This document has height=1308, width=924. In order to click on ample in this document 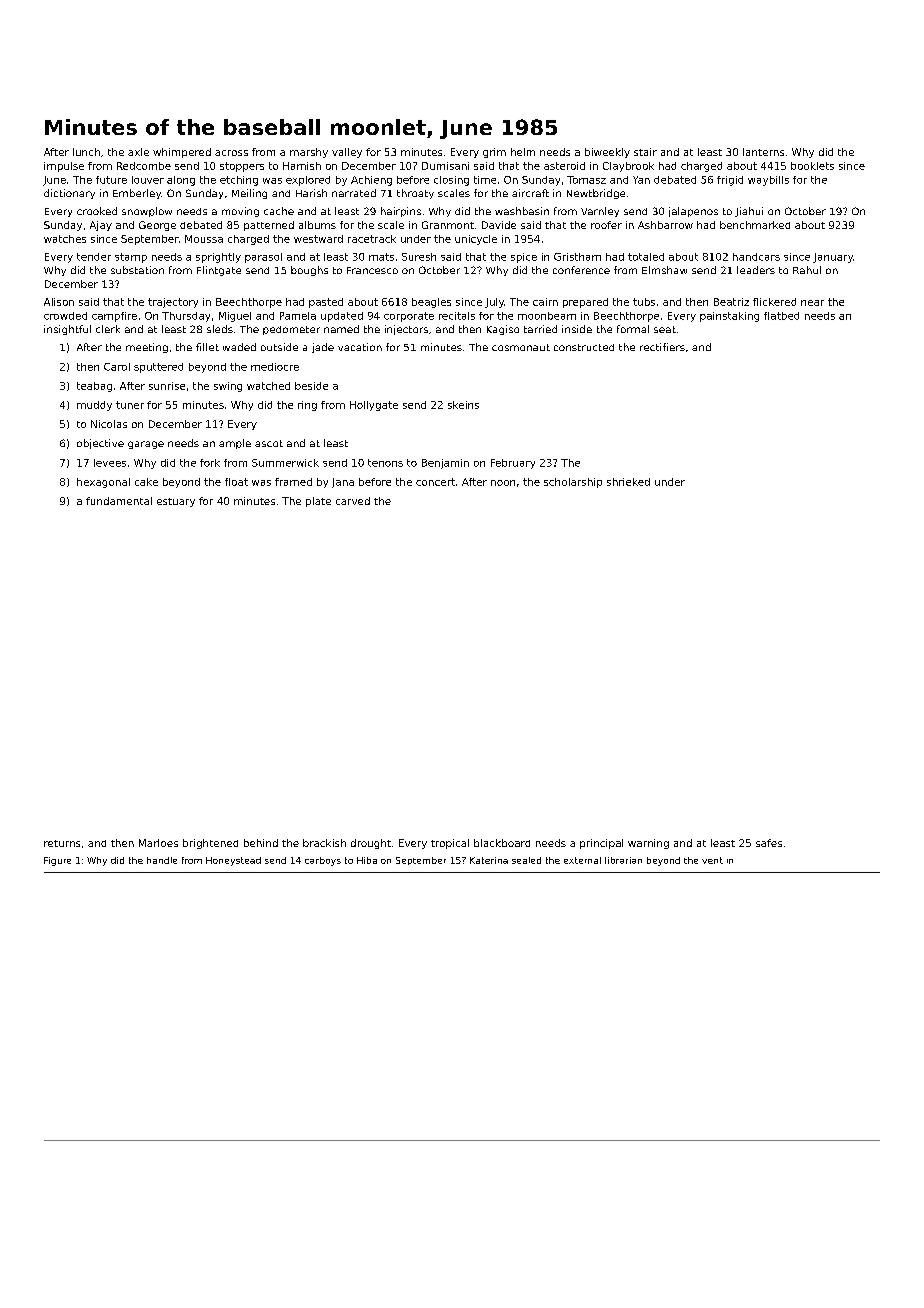, I will do `click(235, 444)`.
